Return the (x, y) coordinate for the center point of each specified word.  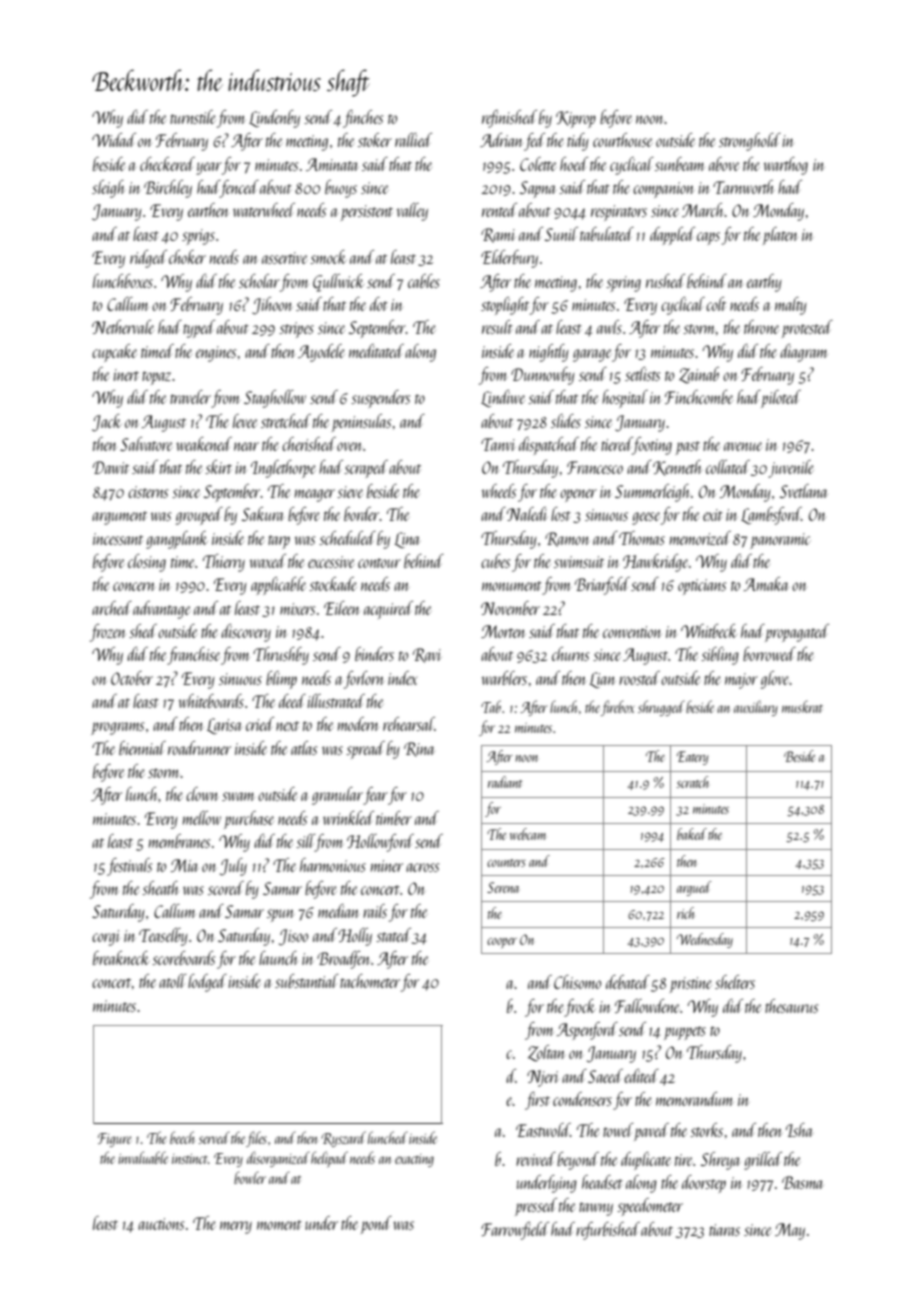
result (497, 327)
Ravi (427, 655)
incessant (118, 539)
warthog (786, 166)
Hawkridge (655, 563)
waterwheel (264, 210)
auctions (161, 1224)
